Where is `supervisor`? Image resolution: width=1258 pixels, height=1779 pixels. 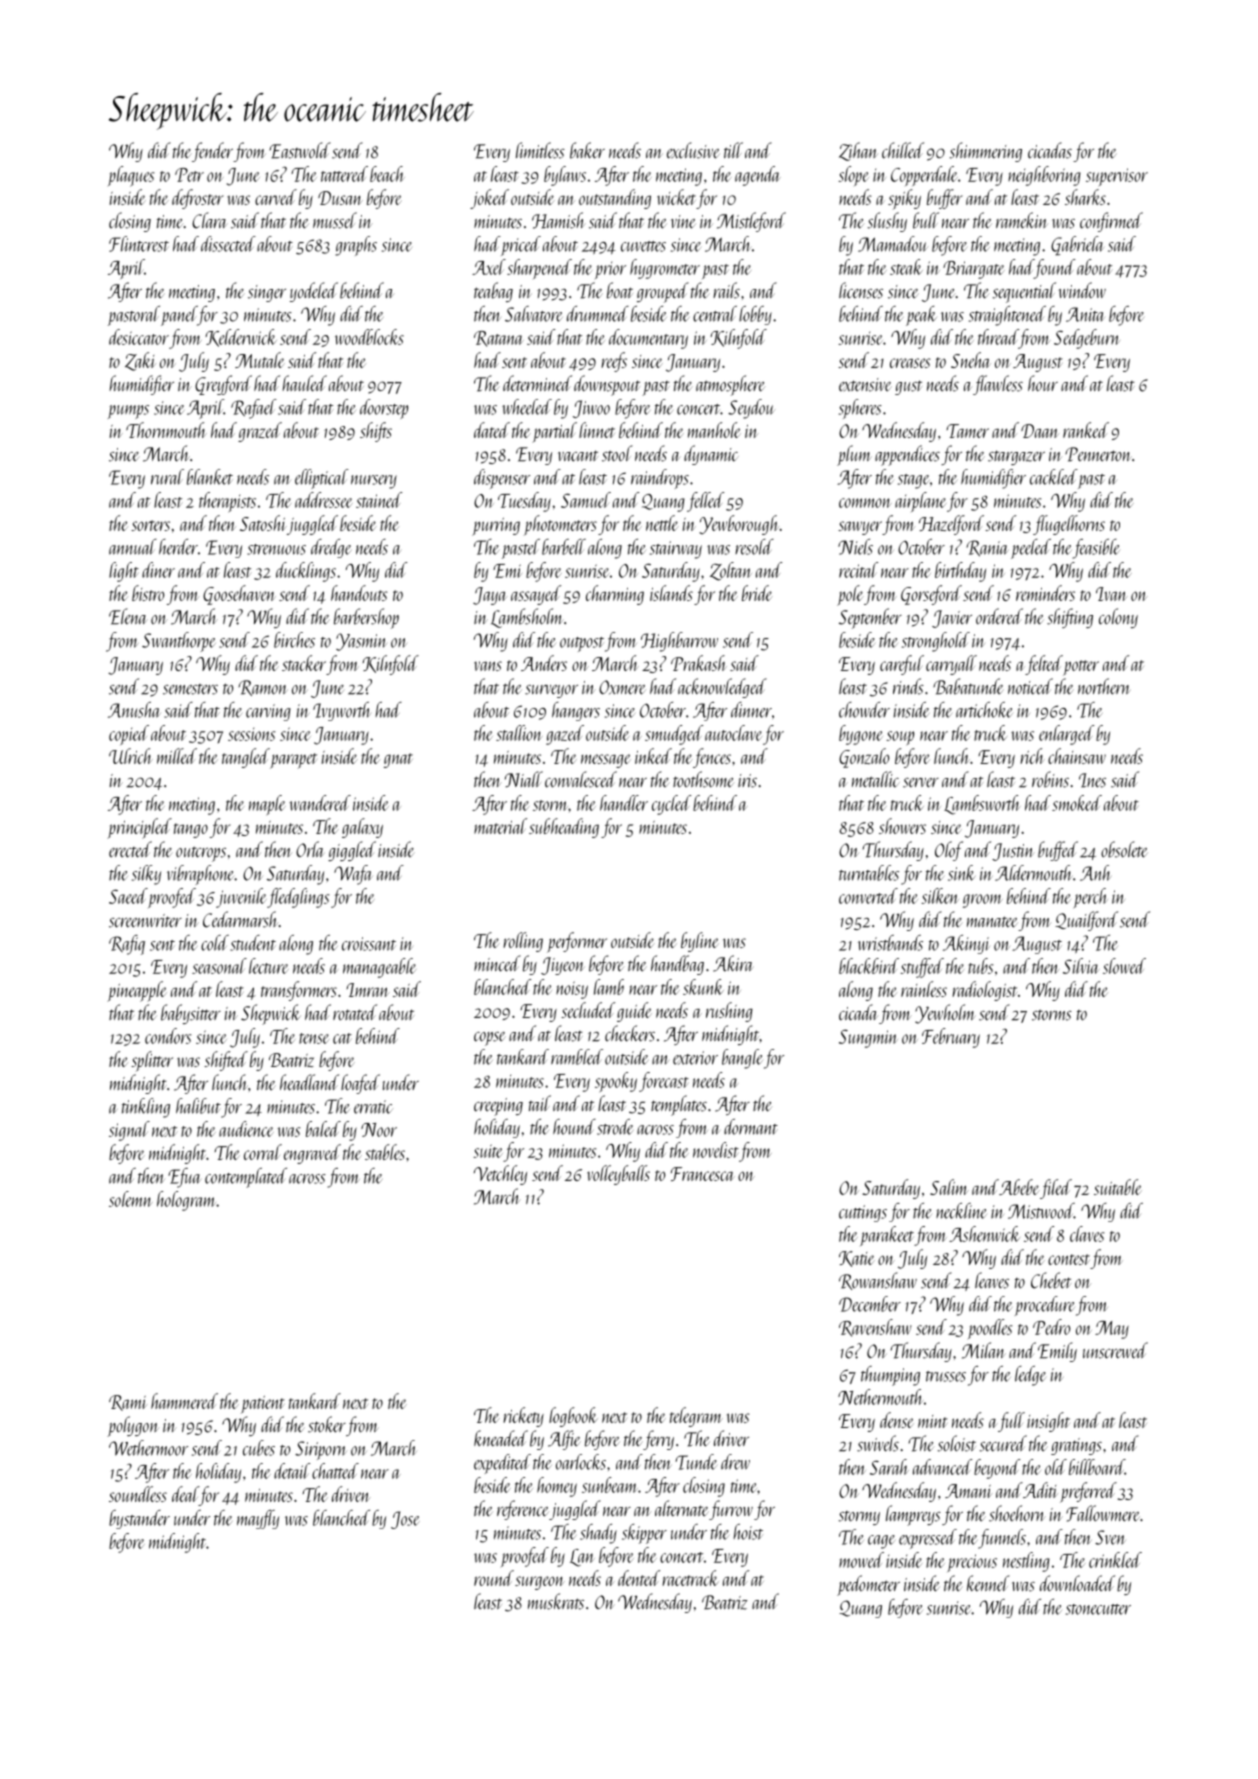
supervisor is located at coordinates (1117, 177).
